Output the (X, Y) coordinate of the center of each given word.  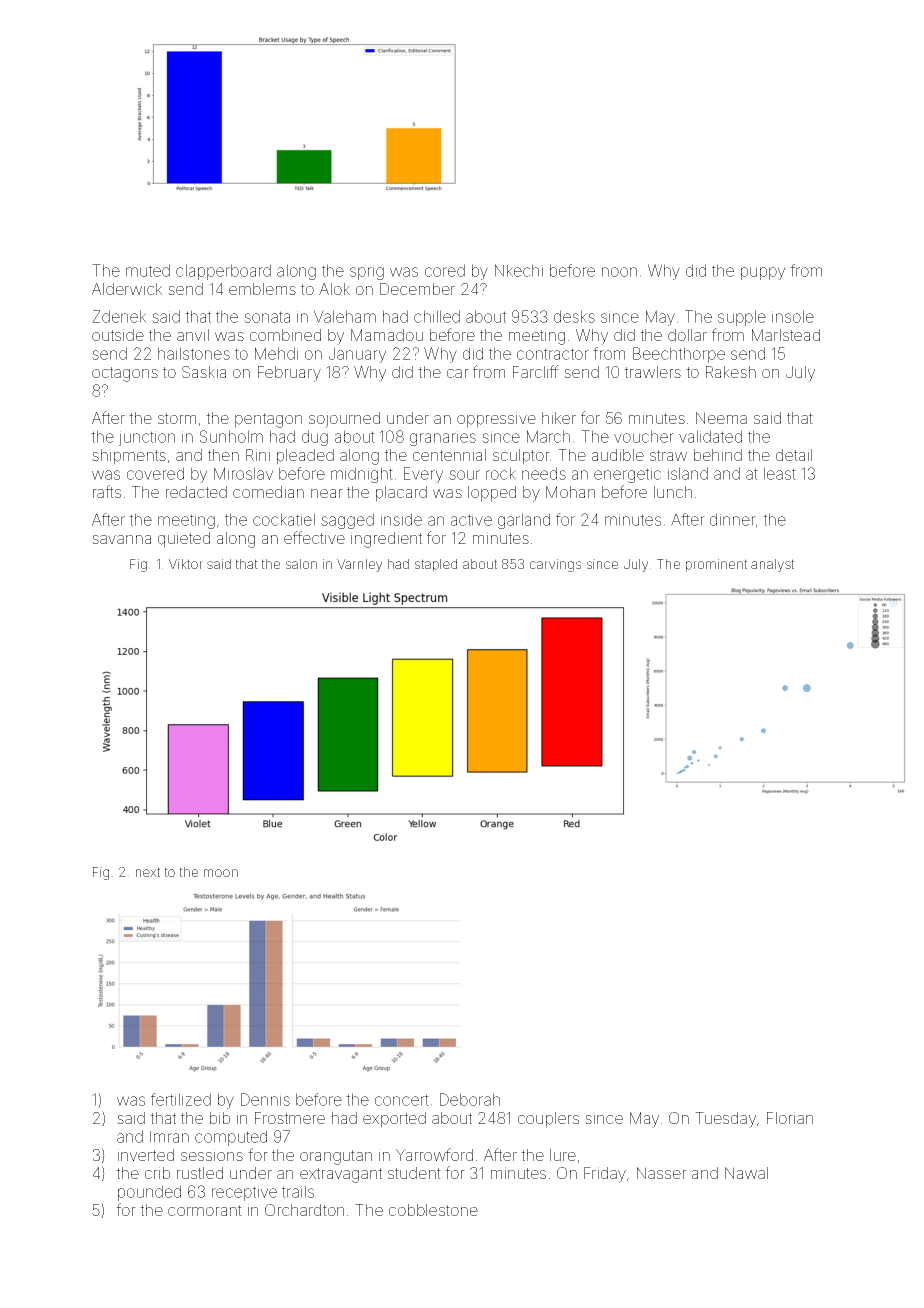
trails (298, 1191)
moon (221, 873)
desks (574, 316)
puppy (763, 273)
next (148, 872)
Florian (790, 1118)
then (223, 455)
